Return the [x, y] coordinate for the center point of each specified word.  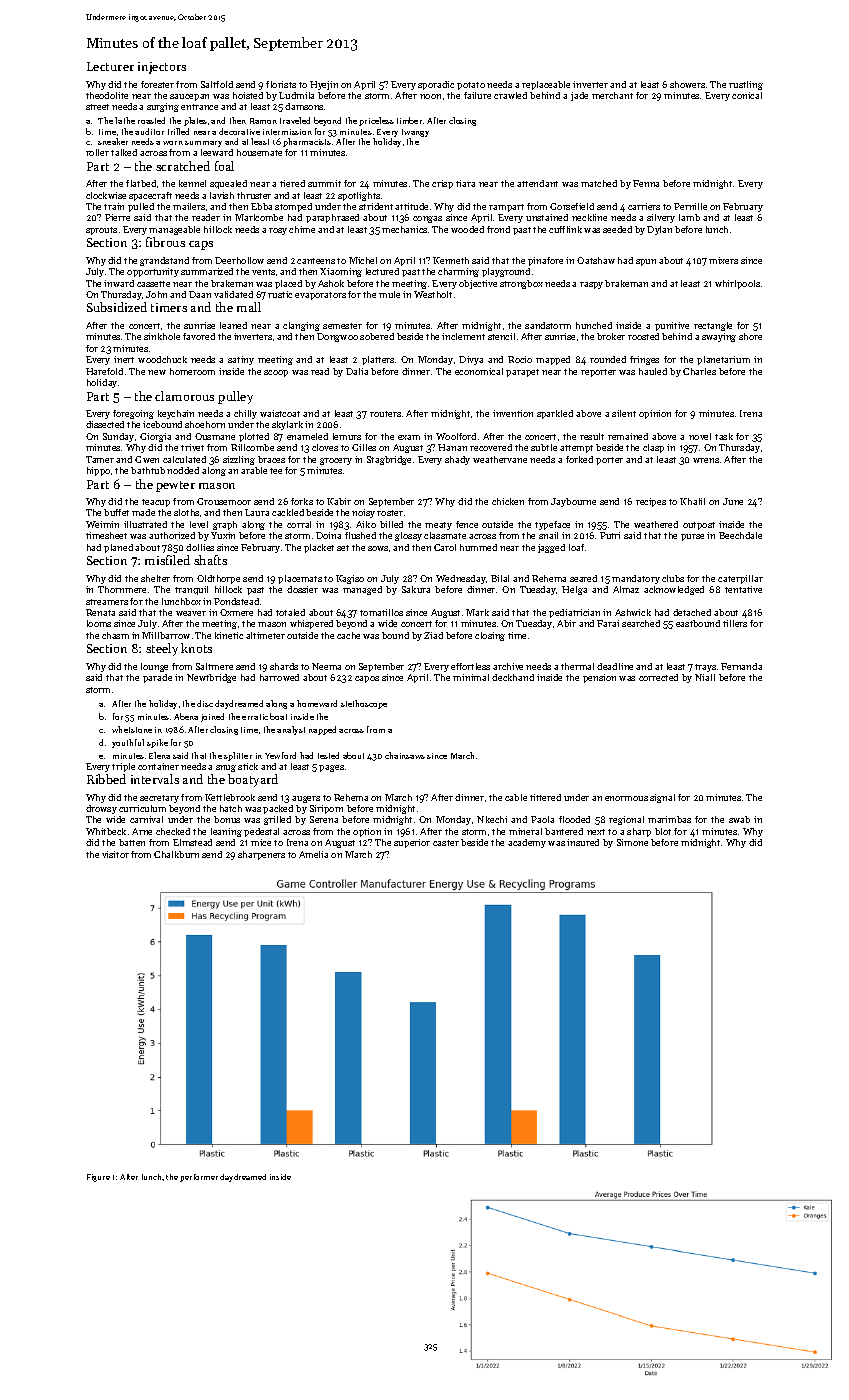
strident [376, 206]
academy [527, 843]
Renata [100, 612]
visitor [115, 854]
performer [199, 1178]
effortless [470, 666]
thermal [577, 666]
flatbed [141, 183]
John [156, 294]
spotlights [359, 196]
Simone [632, 842]
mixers [723, 260]
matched [599, 183]
